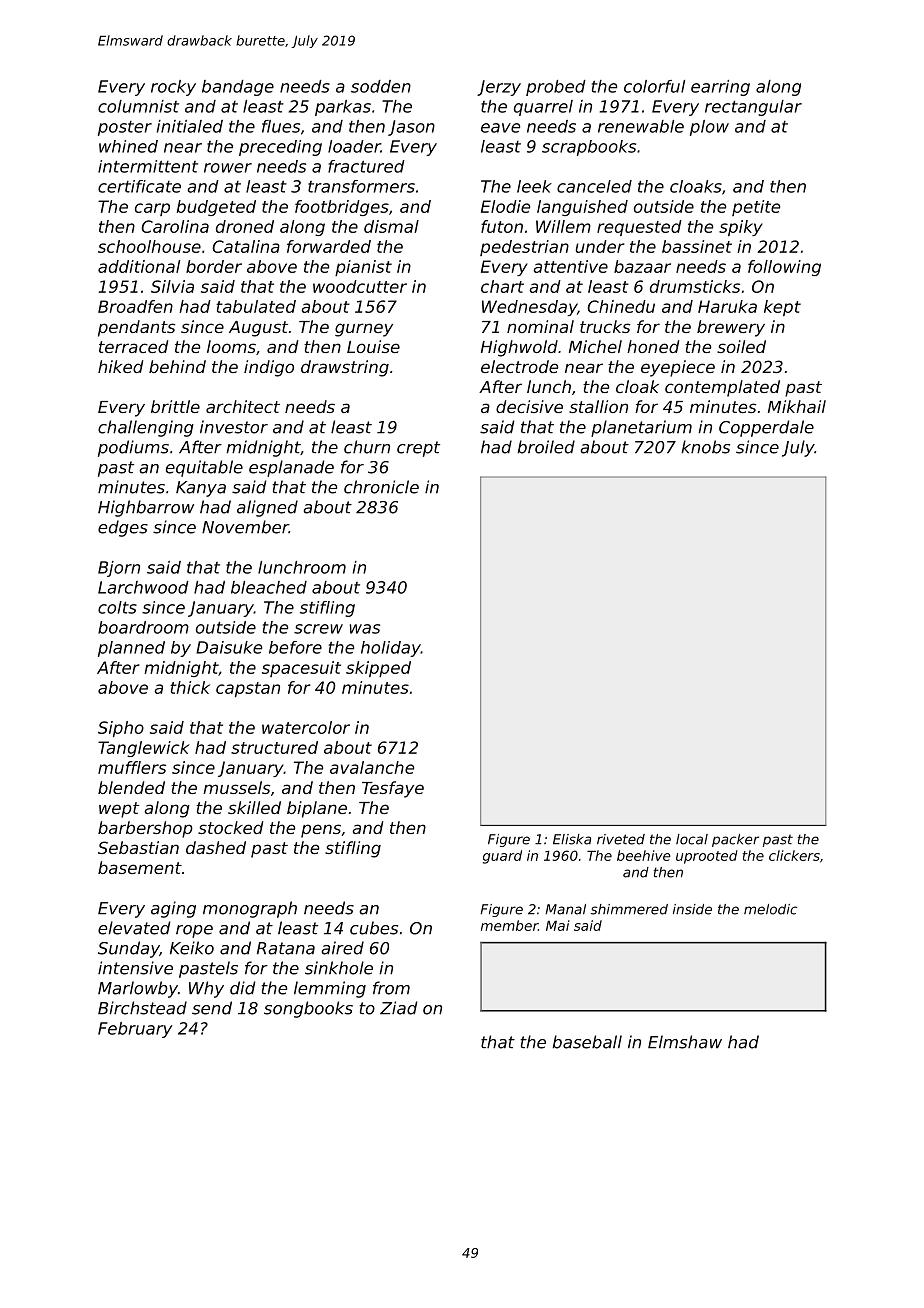  Describe the element at coordinates (152, 209) in the image. I see `carp` at that location.
